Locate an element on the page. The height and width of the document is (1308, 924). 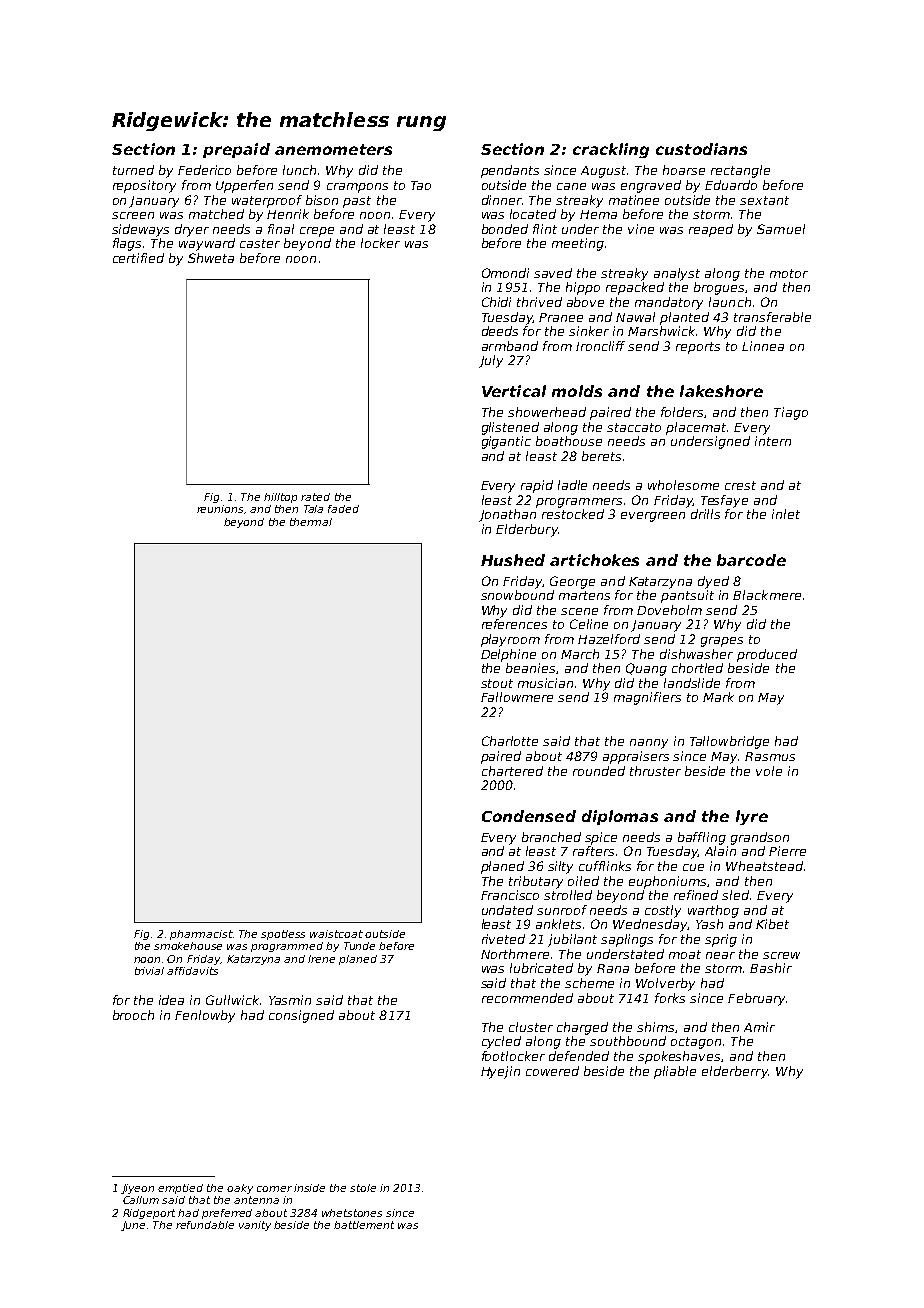
pharmacist is located at coordinates (201, 935).
